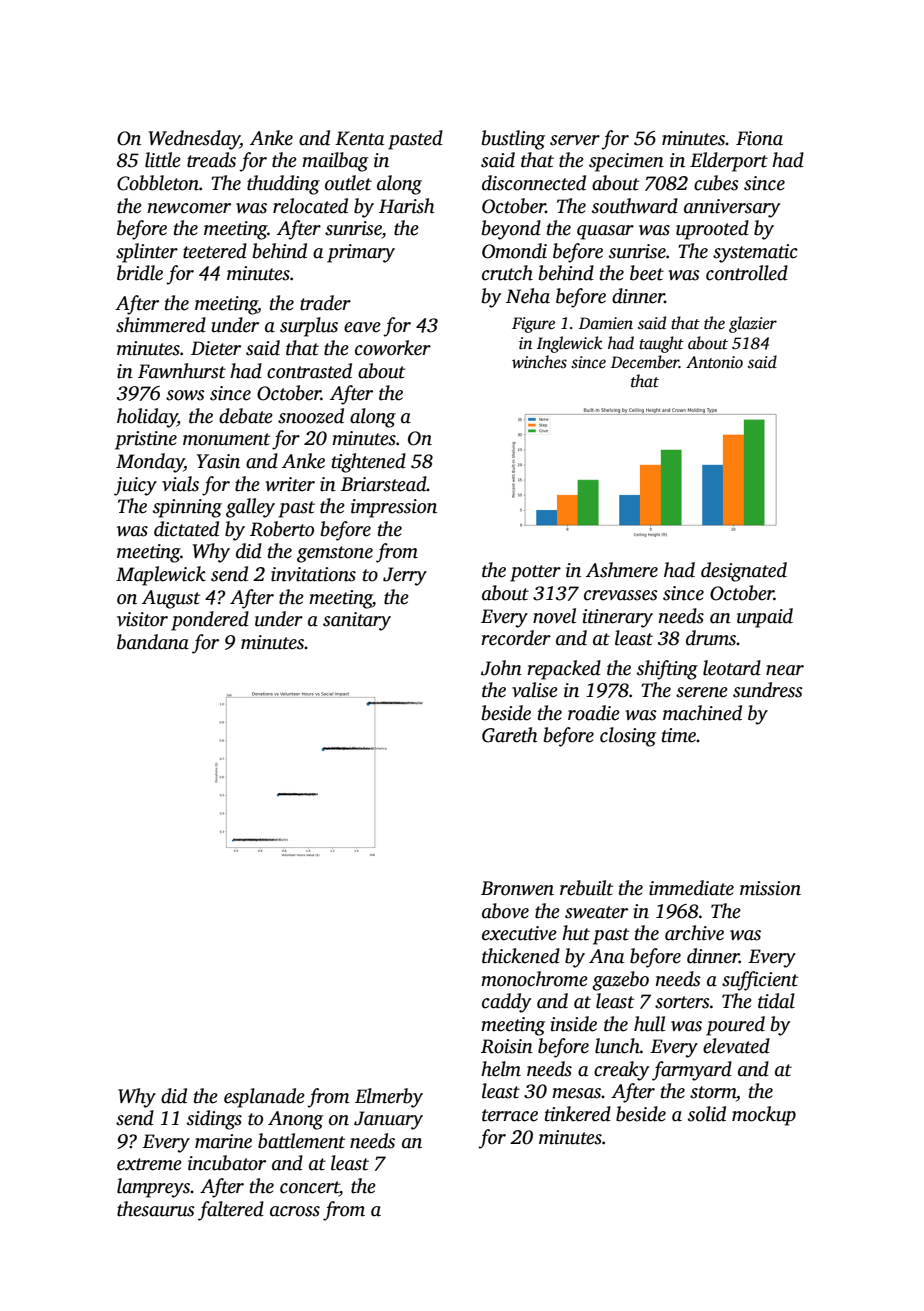 This image has height=1311, width=924. I want to click on splinter, so click(147, 253).
